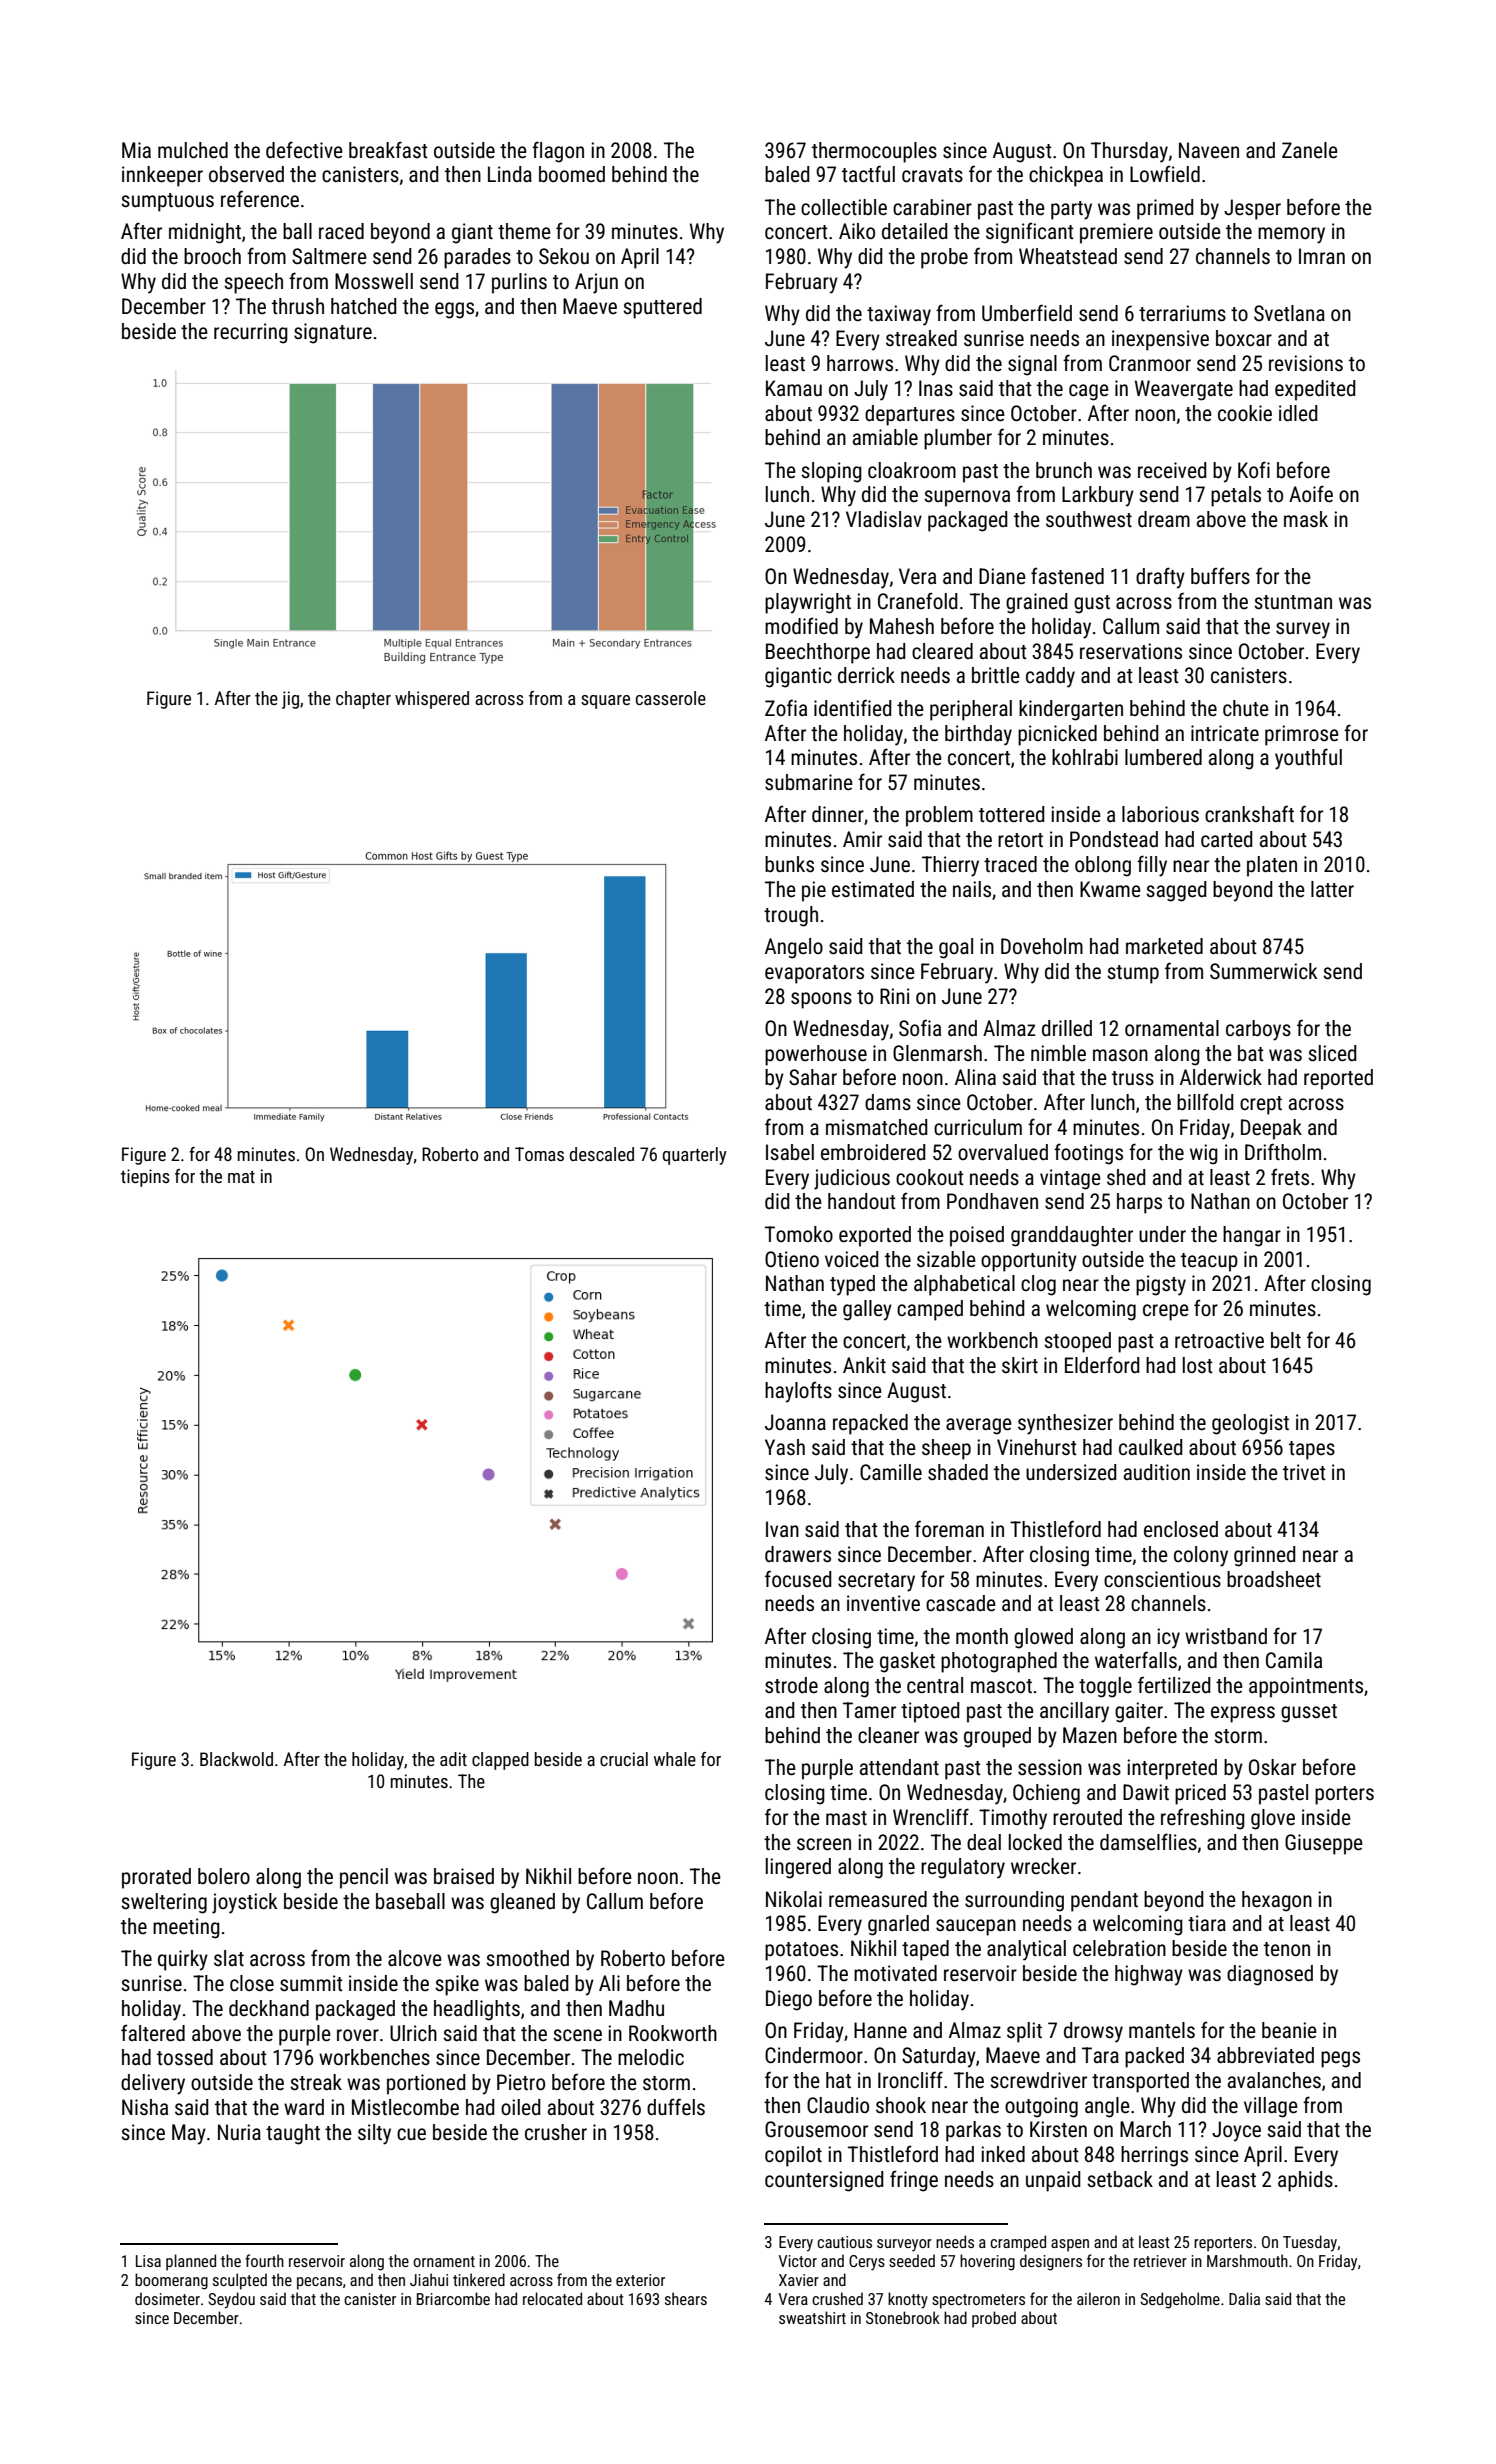 This document has height=2464, width=1496. I want to click on tiepins, so click(145, 1178).
